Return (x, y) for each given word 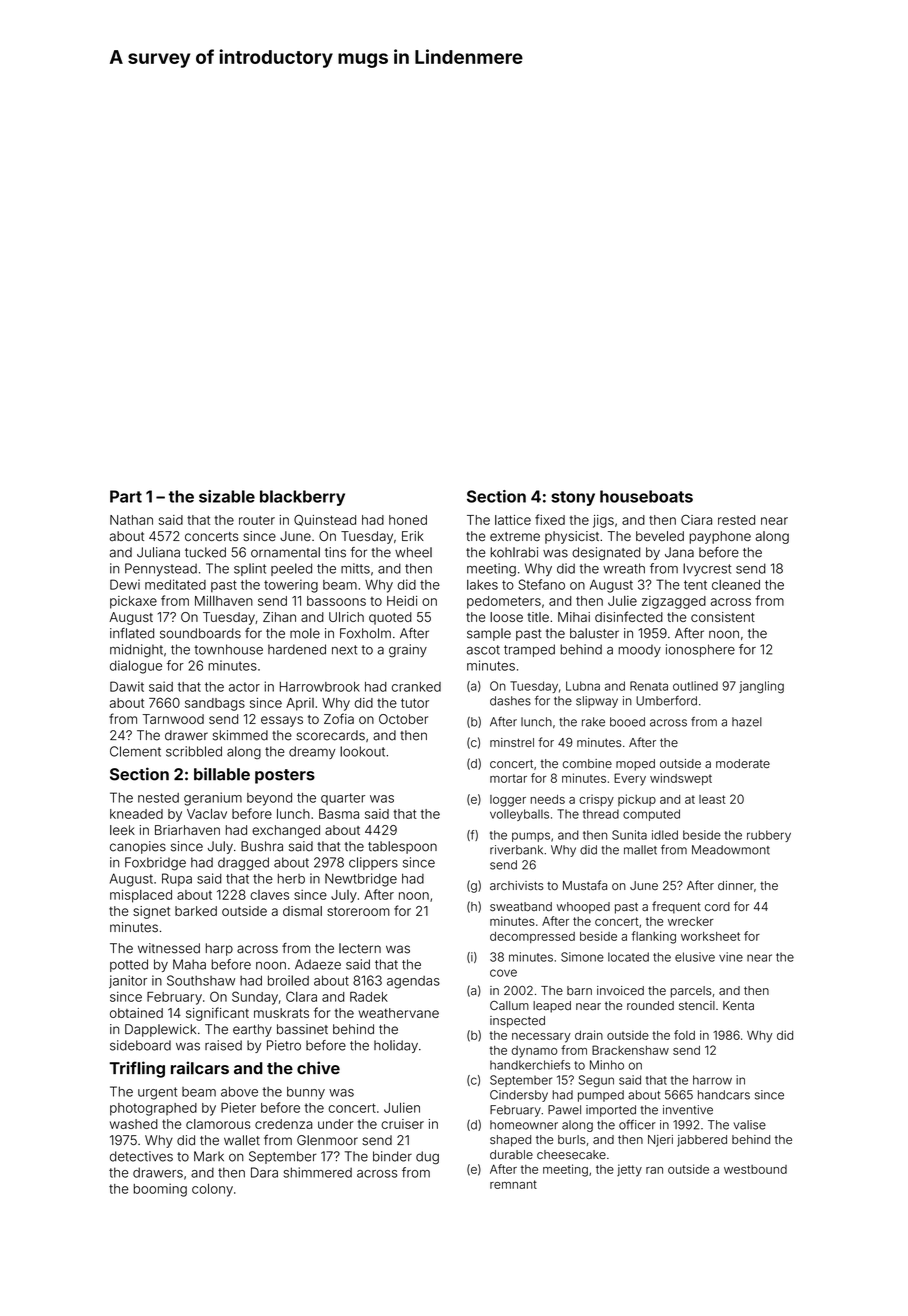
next (344, 650)
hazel (747, 722)
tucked (205, 552)
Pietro (284, 1045)
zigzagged (674, 602)
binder (392, 1156)
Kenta (738, 1005)
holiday (396, 1046)
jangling (761, 687)
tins (335, 552)
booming (160, 1190)
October (403, 719)
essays (282, 721)
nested (158, 798)
